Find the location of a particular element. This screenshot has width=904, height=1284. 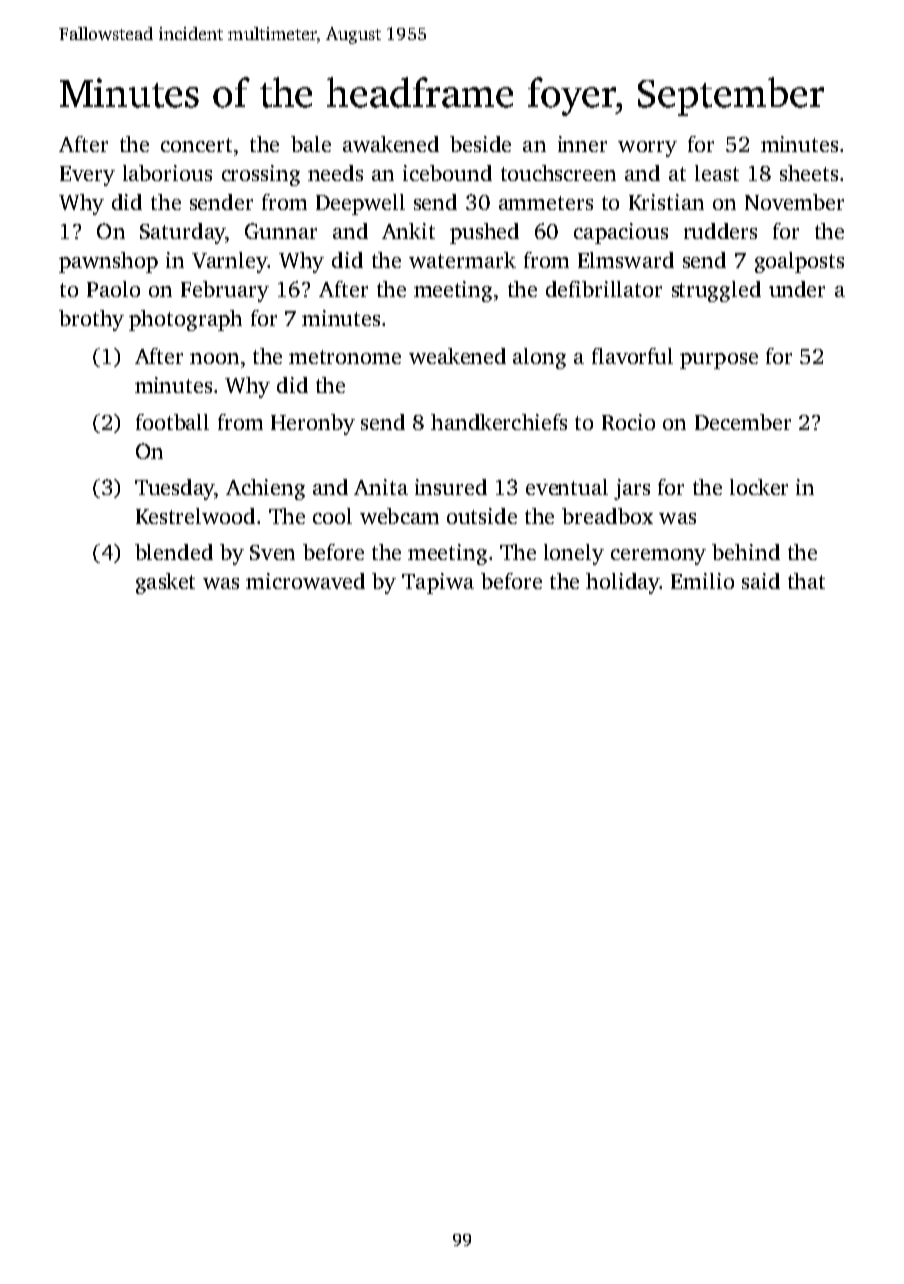

Varnley is located at coordinates (229, 262).
